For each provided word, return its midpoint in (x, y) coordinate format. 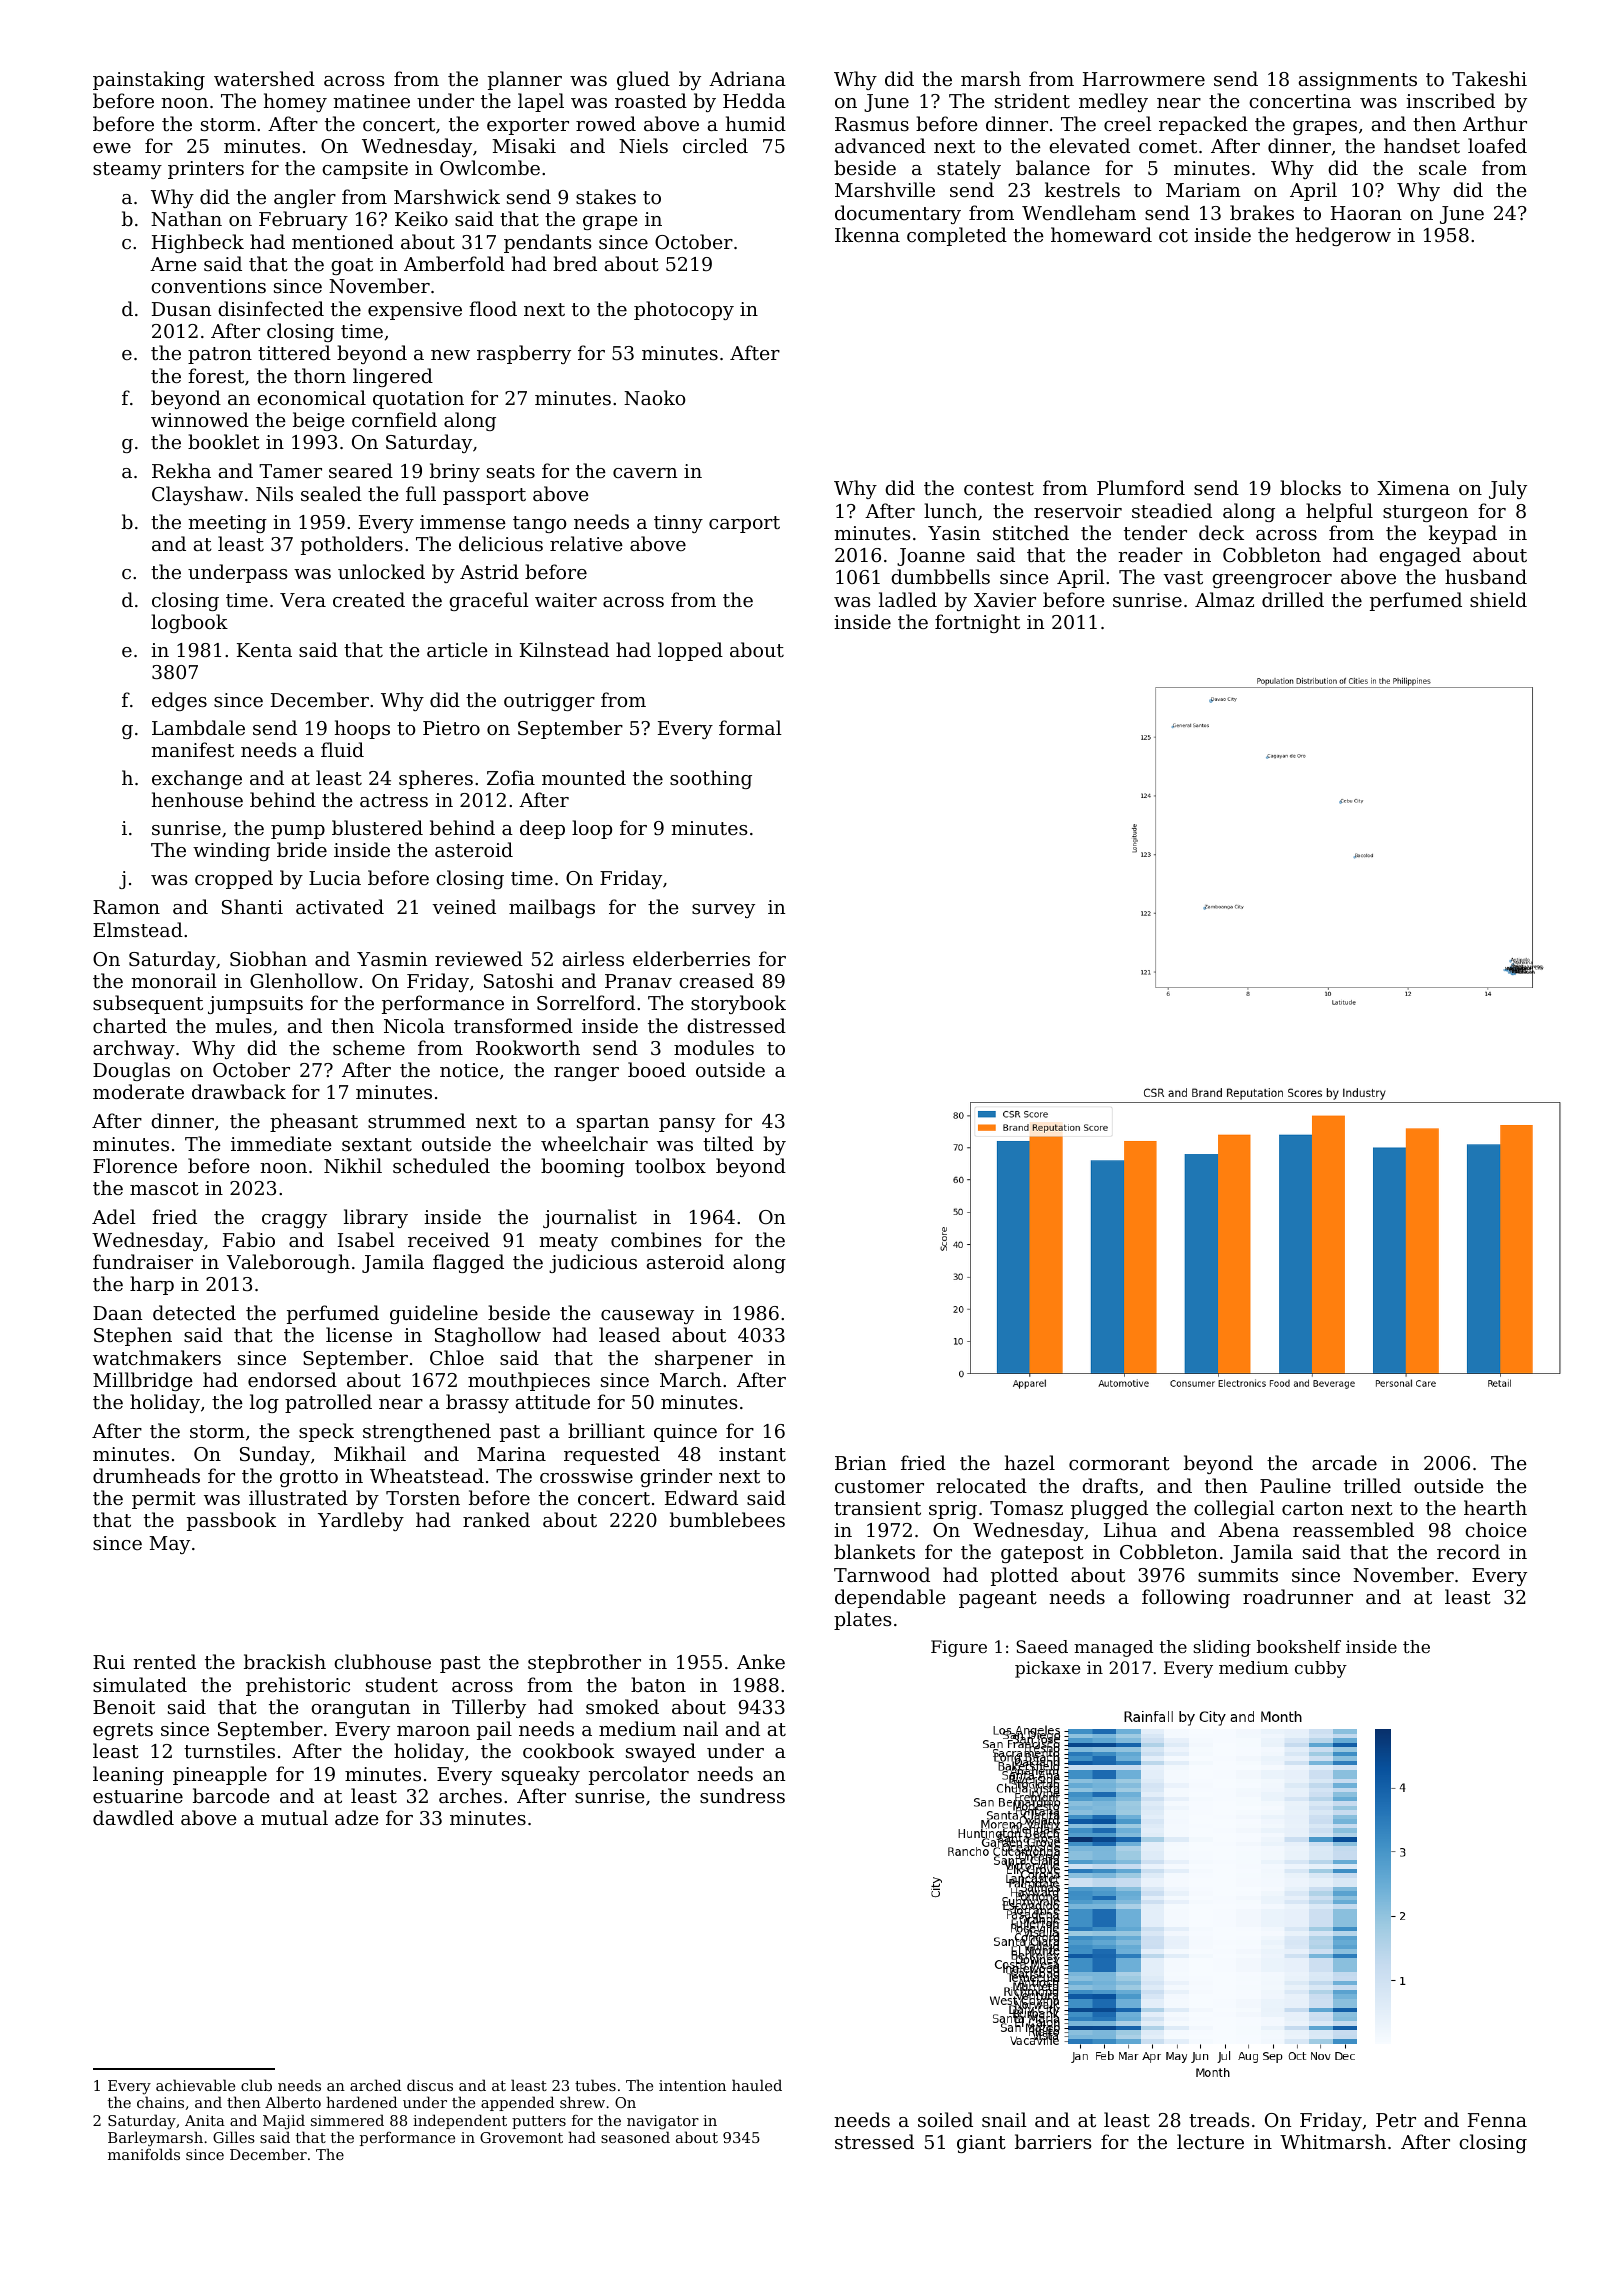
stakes (606, 196)
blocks (1310, 487)
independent (460, 2121)
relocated (981, 1485)
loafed (1497, 145)
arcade (1344, 1462)
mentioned (343, 241)
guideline (434, 1314)
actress (394, 800)
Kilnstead (564, 649)
